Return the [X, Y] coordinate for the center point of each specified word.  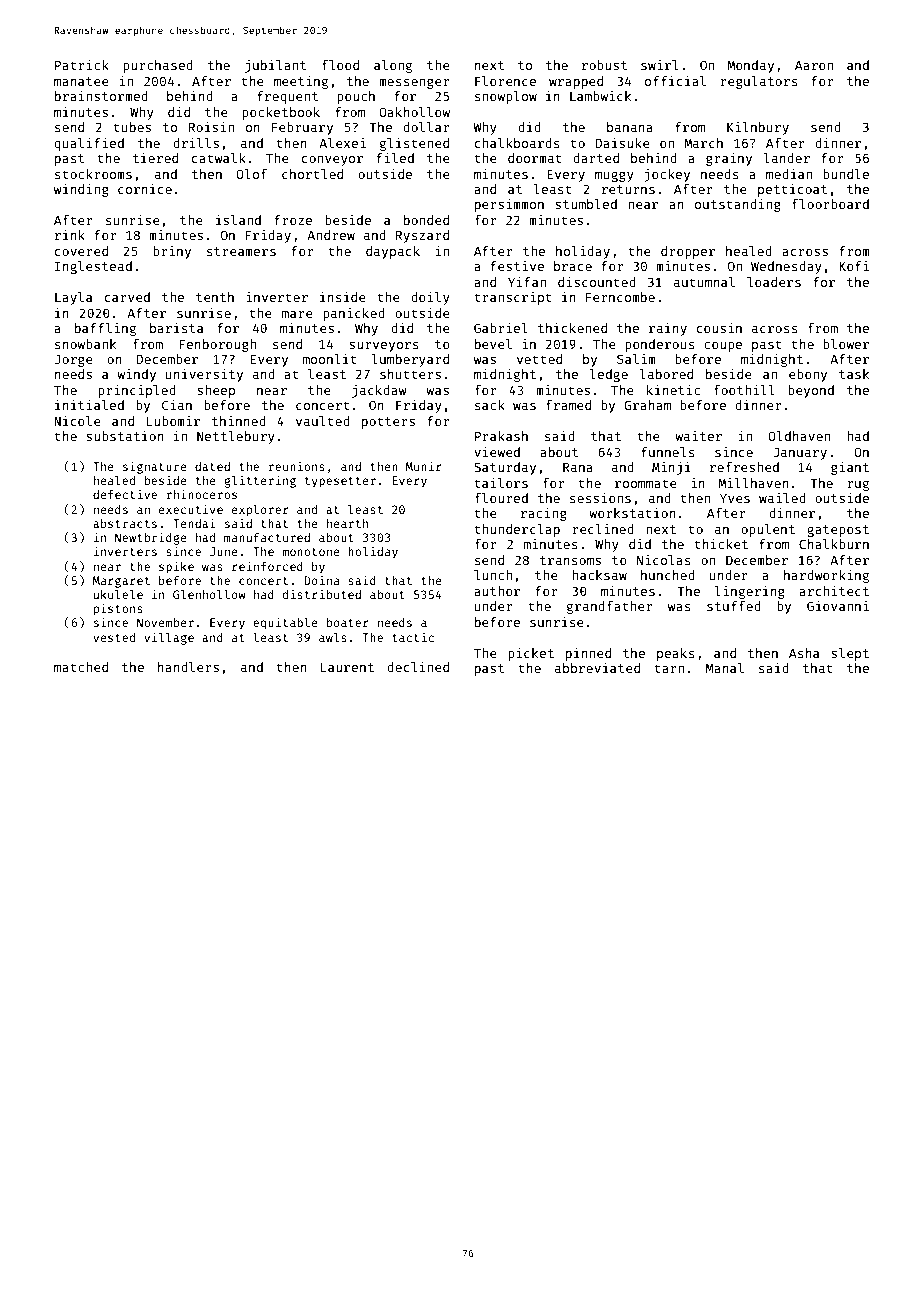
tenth [215, 297]
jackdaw [379, 391]
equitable [285, 623]
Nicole [77, 421]
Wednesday [786, 267]
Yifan [527, 282]
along [393, 66]
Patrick [82, 65]
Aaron [814, 65]
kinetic [673, 390]
